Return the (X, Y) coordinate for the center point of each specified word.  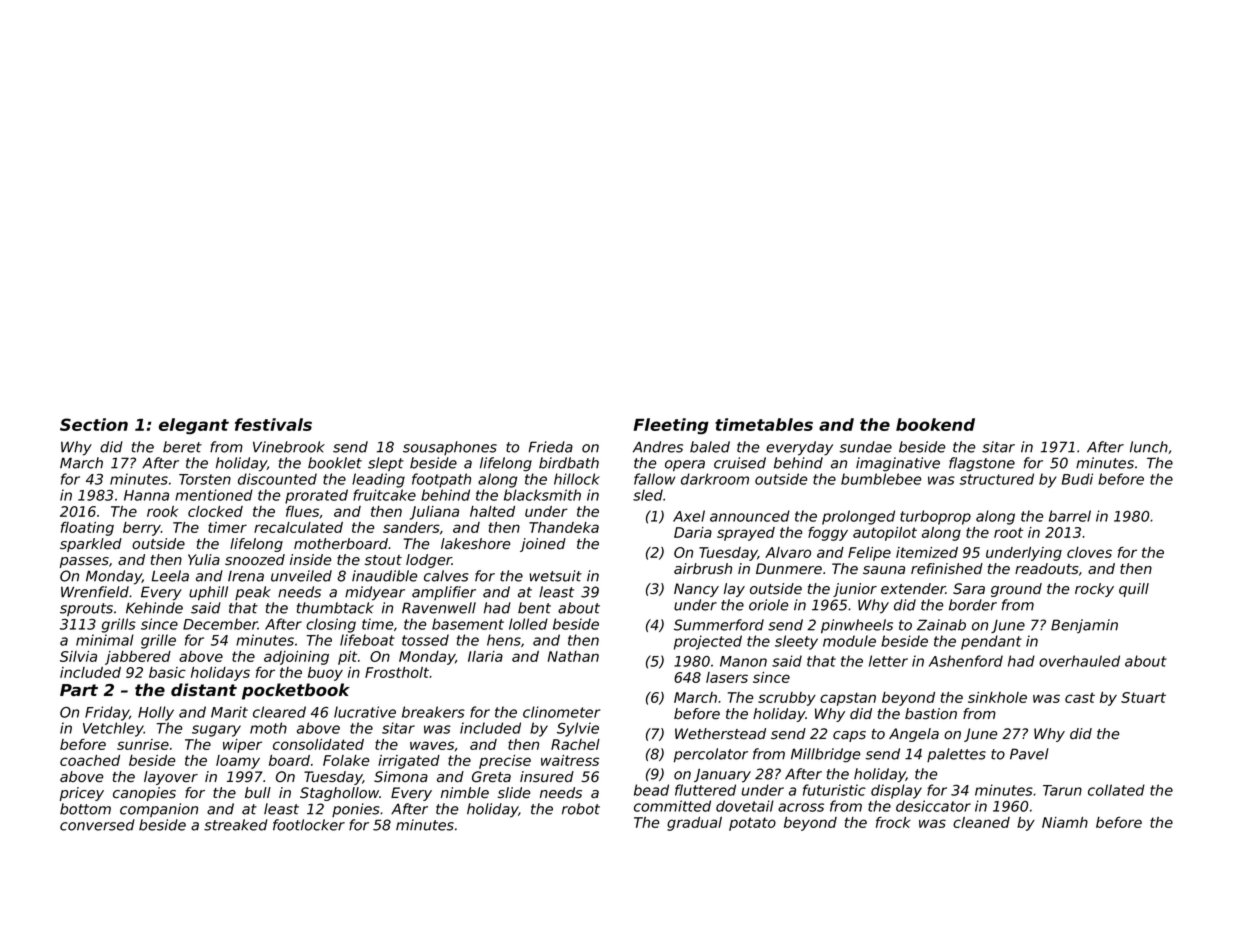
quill (1134, 590)
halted (492, 511)
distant (204, 689)
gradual (694, 824)
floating (87, 529)
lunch (1149, 447)
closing (331, 625)
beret (182, 447)
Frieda (550, 447)
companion (159, 810)
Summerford (719, 625)
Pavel (1029, 754)
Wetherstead (720, 734)
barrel (1070, 516)
